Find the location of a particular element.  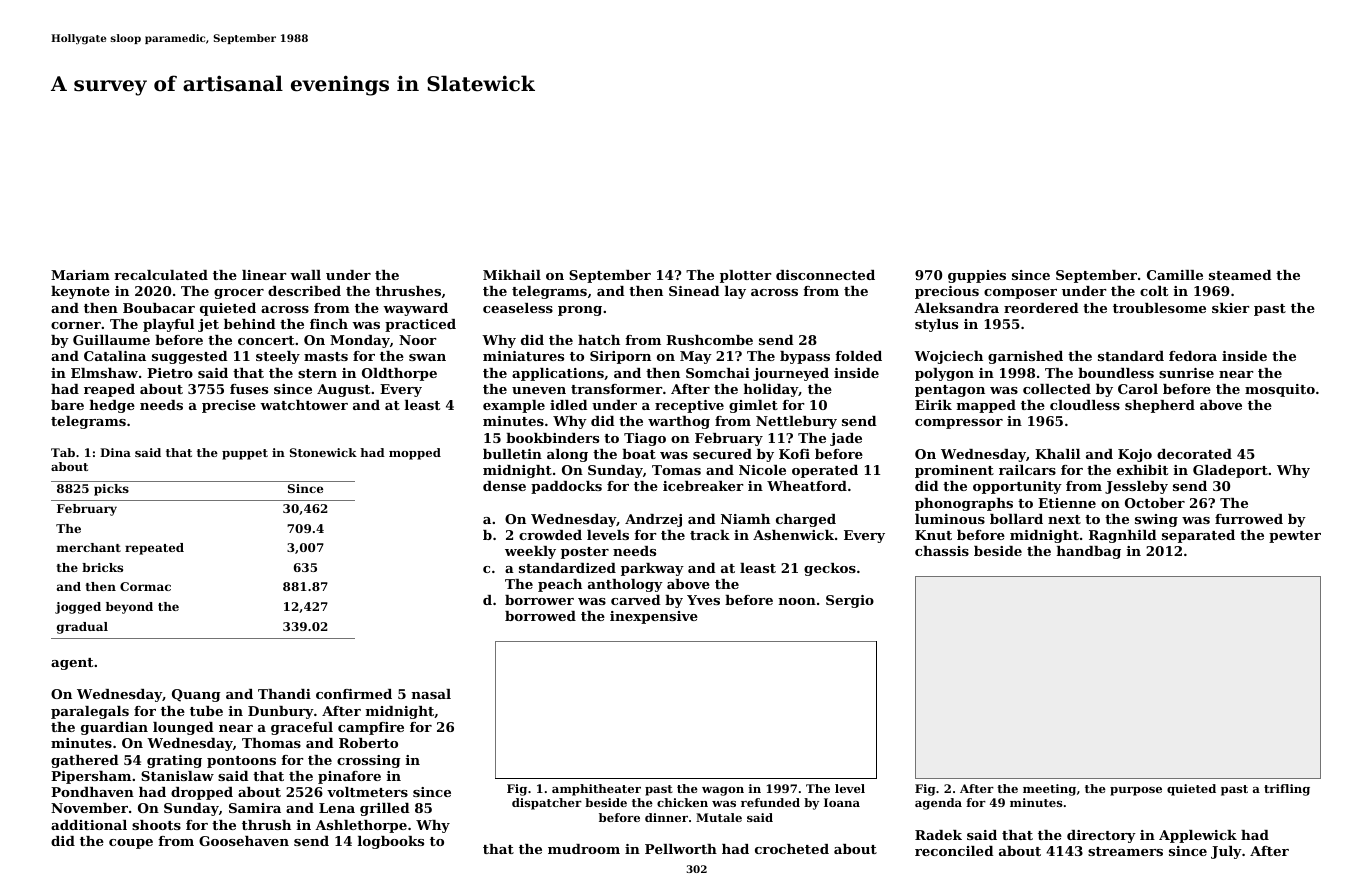

picks is located at coordinates (111, 490).
